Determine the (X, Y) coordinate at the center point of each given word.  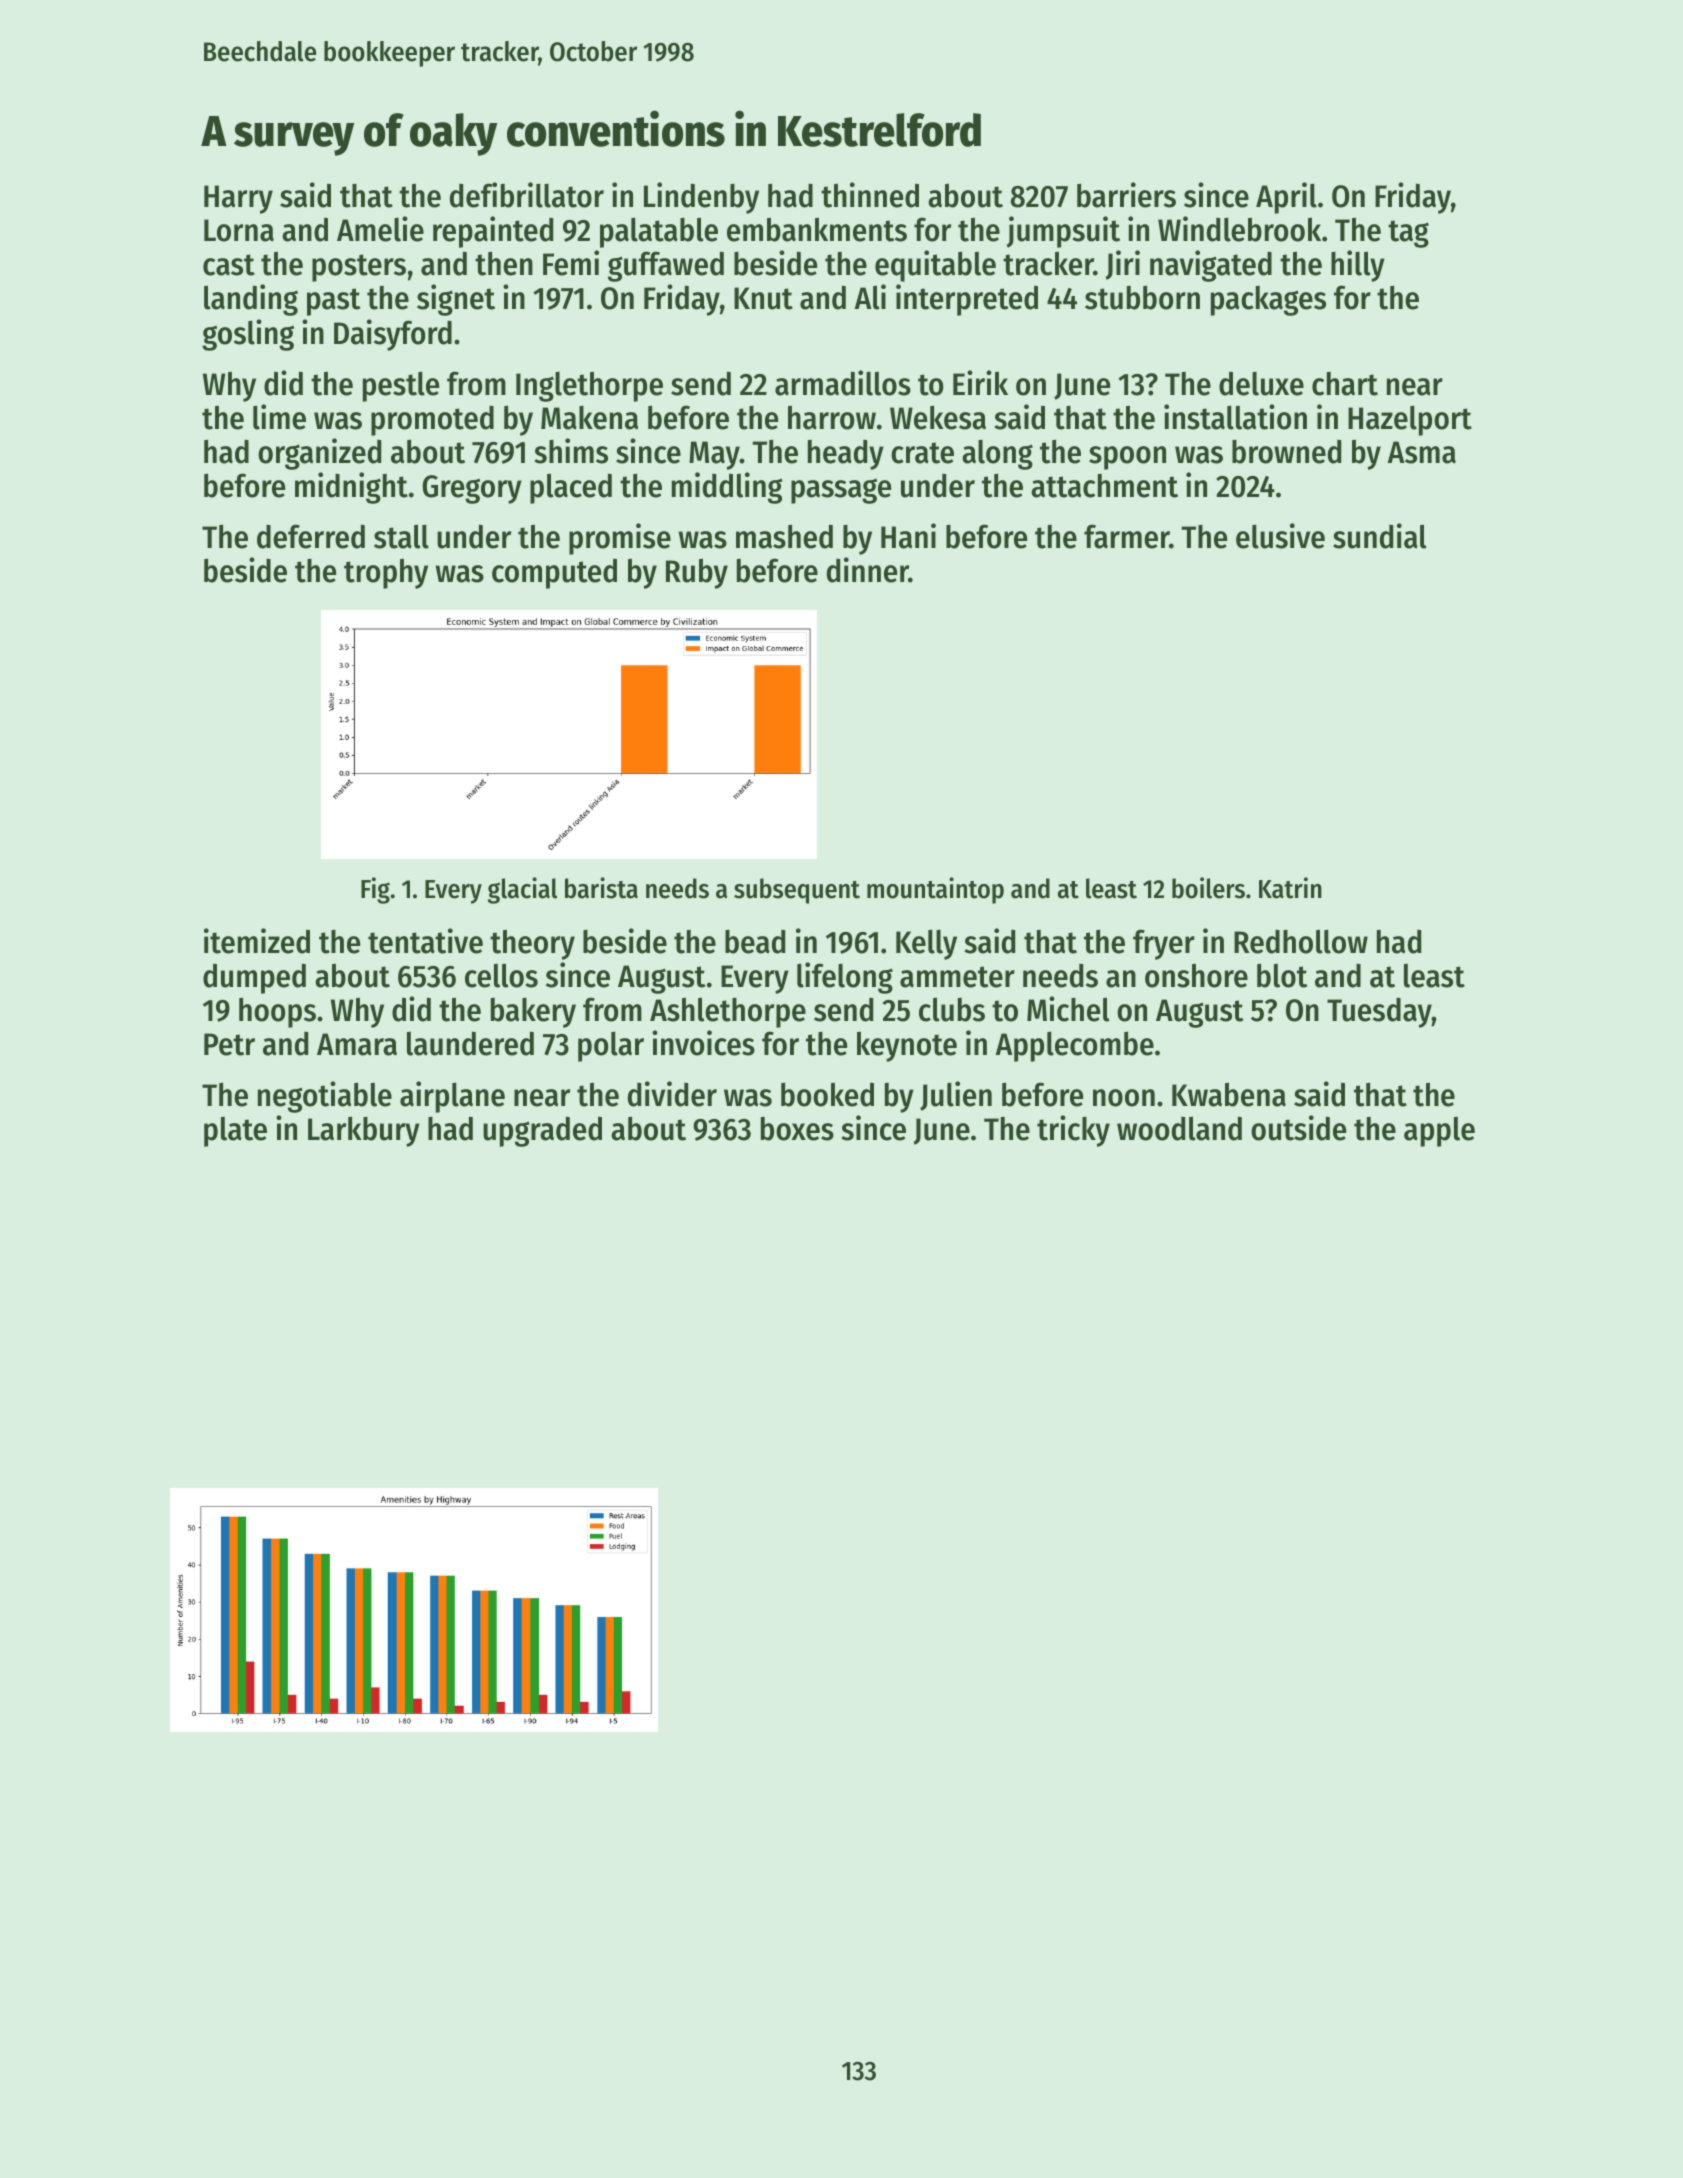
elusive (1280, 536)
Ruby (697, 574)
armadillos (843, 383)
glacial (522, 890)
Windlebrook (1239, 229)
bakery (533, 1013)
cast (229, 265)
